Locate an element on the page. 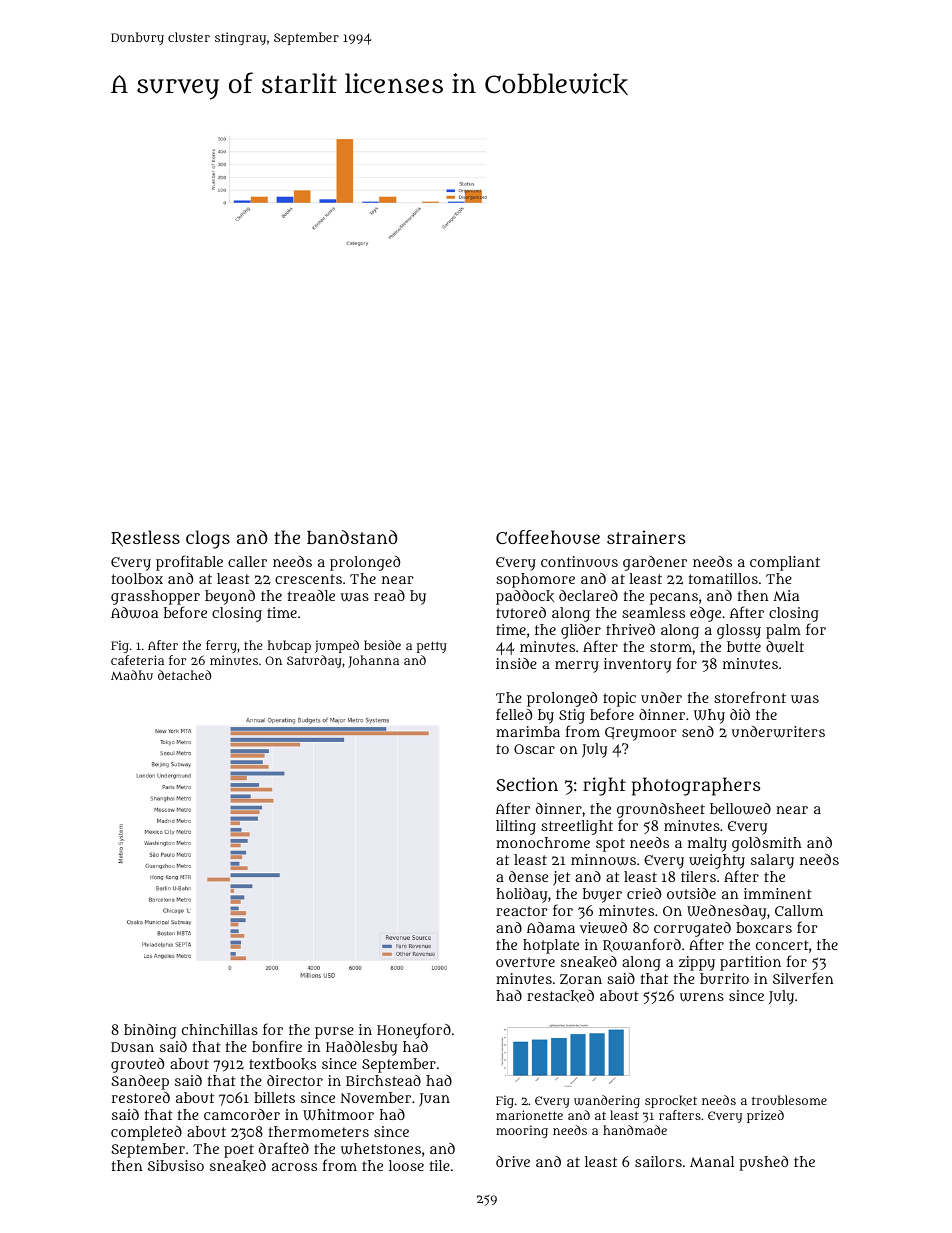 The width and height of the image is (952, 1233). detached is located at coordinates (184, 675).
